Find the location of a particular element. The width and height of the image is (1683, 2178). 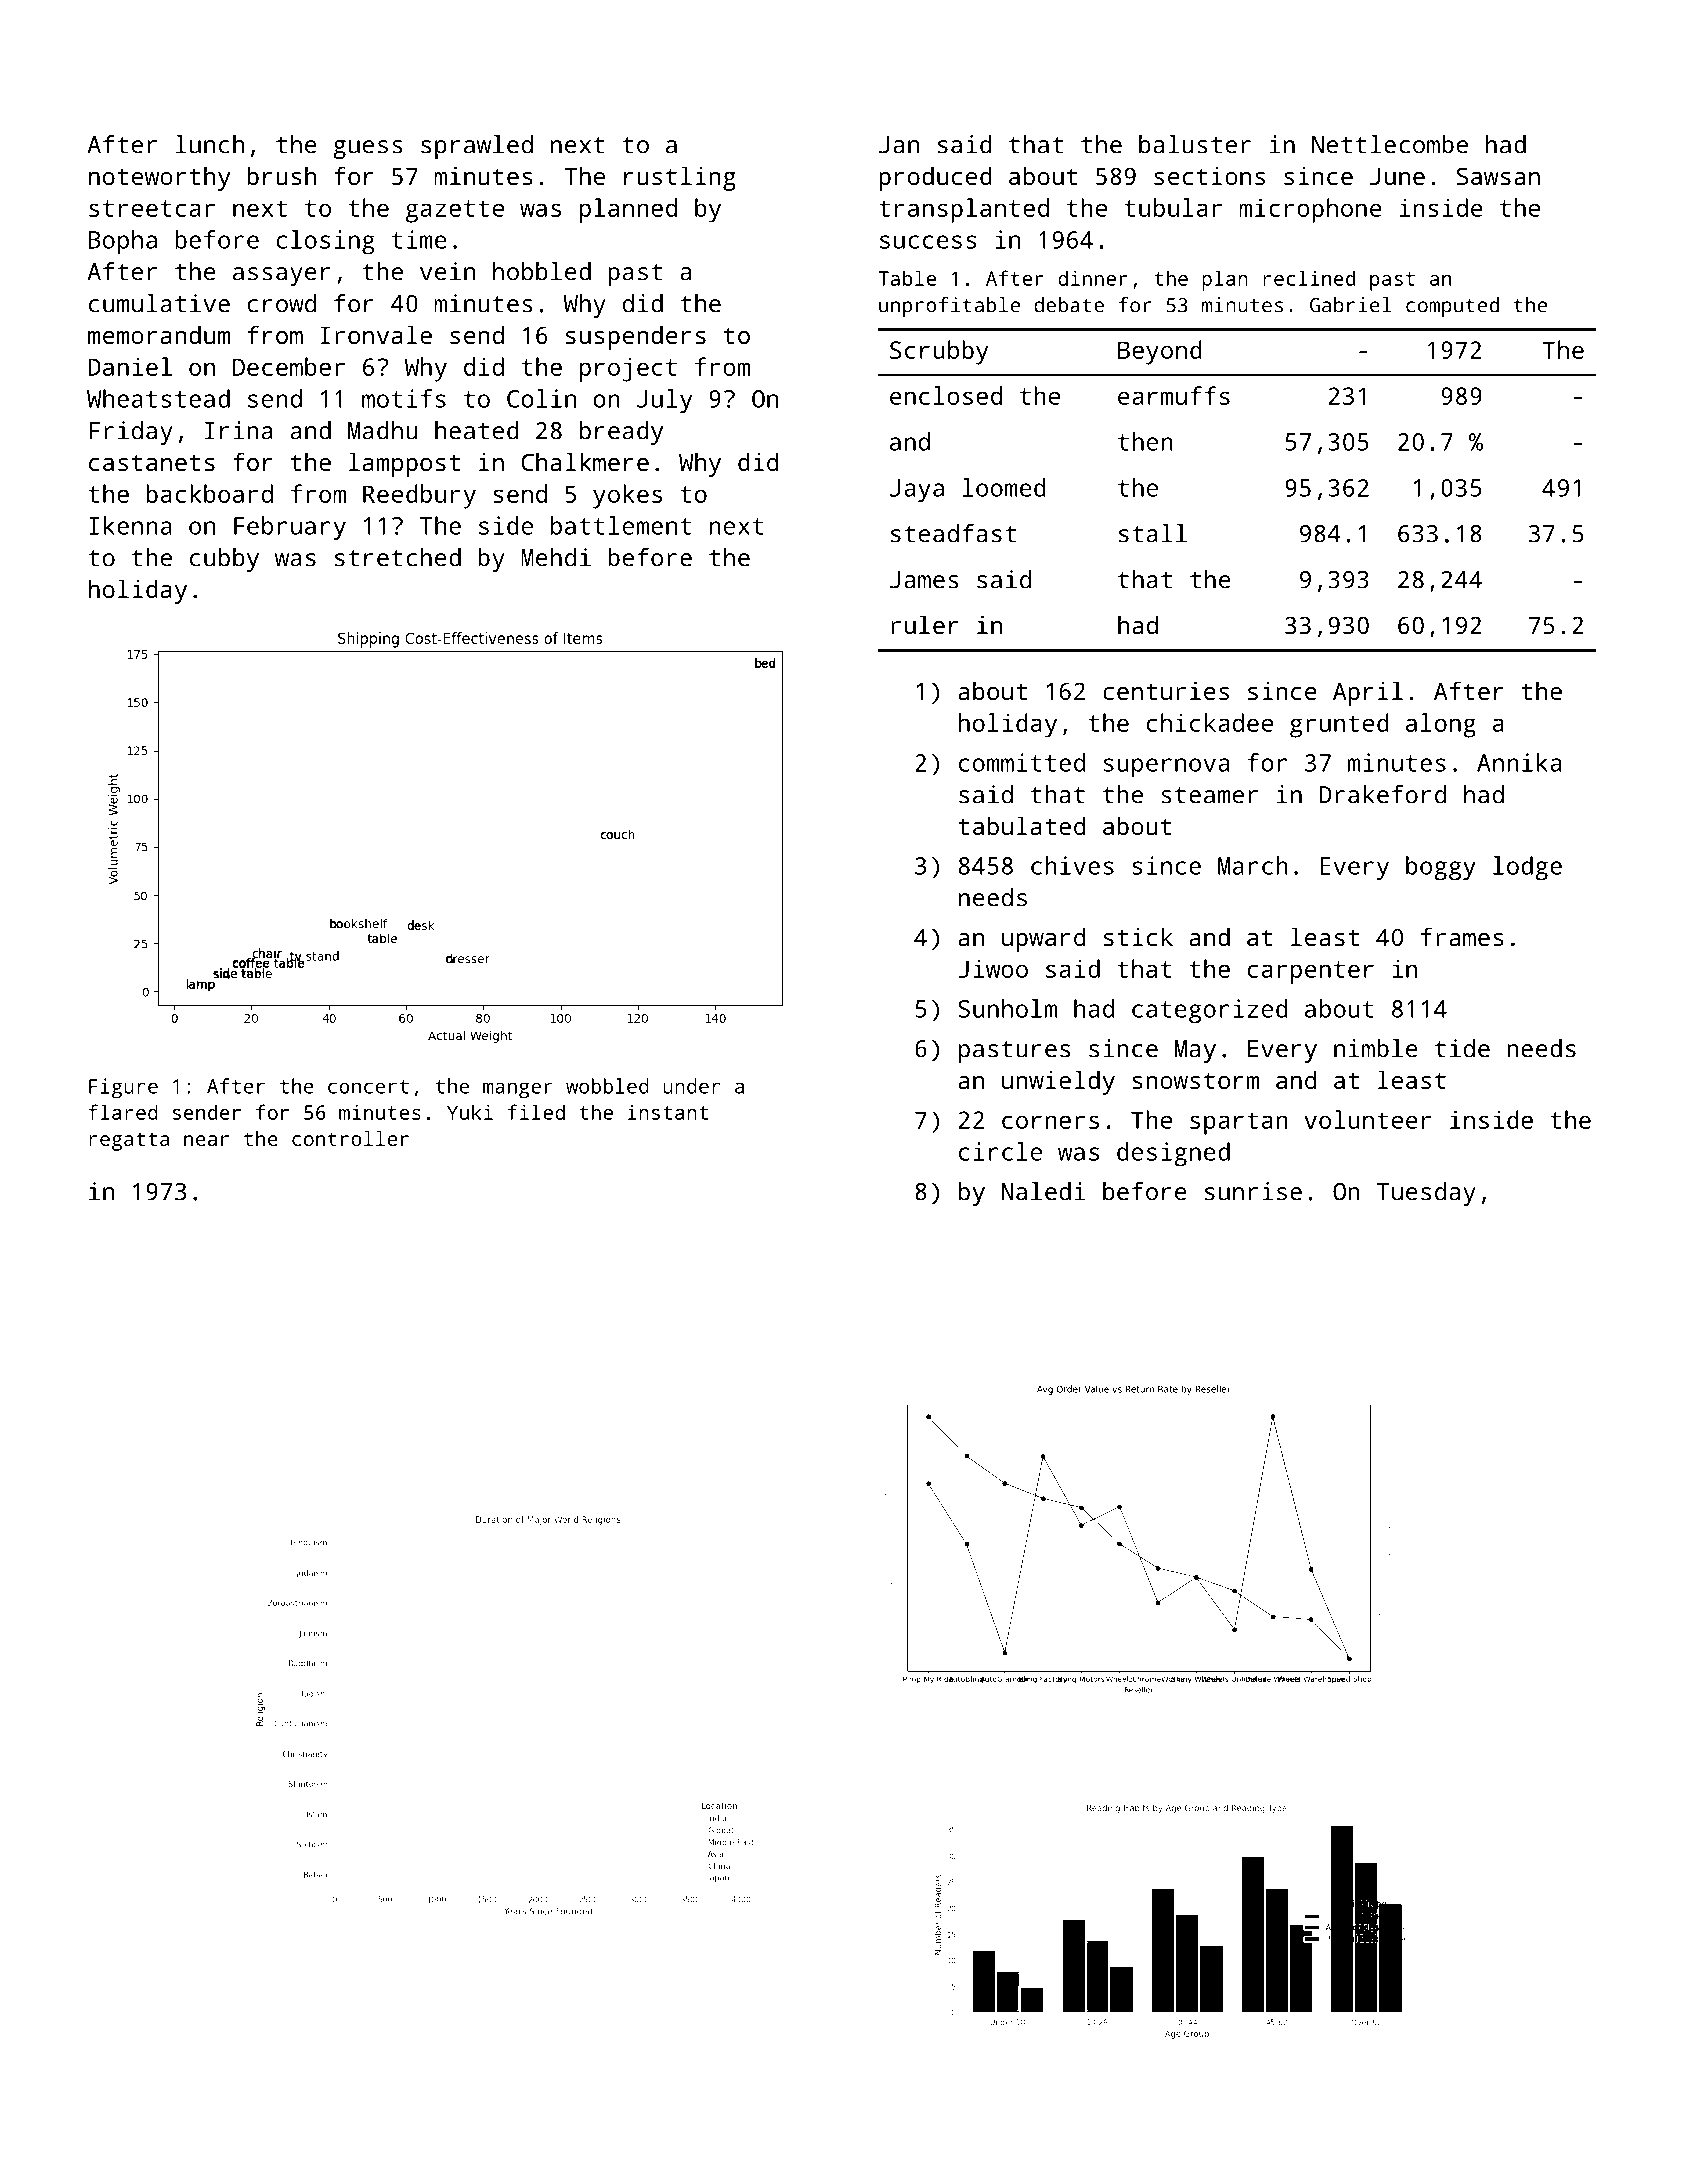

Naledi is located at coordinates (1043, 1191).
